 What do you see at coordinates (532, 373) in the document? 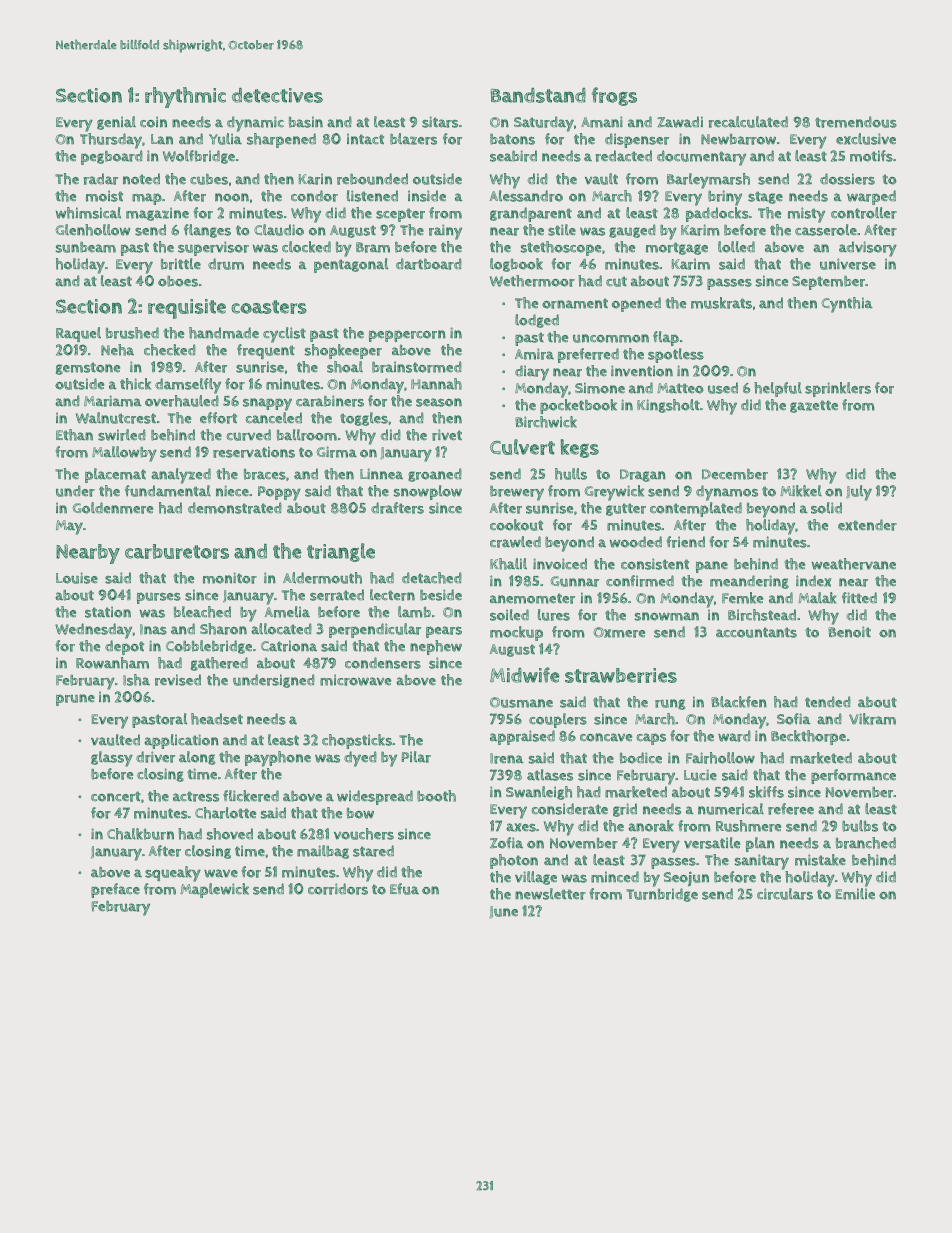
I see `diary` at bounding box center [532, 373].
